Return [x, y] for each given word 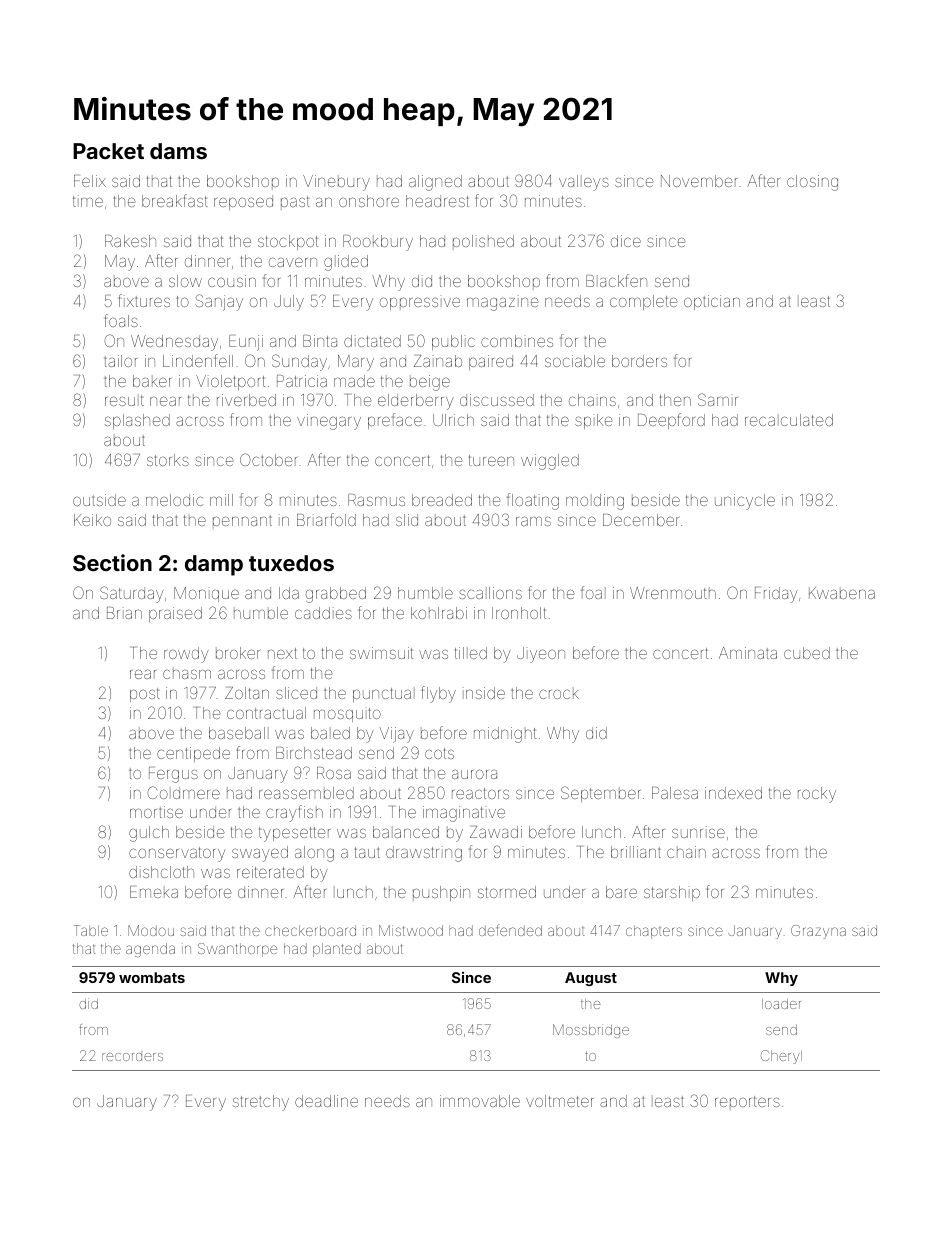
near [165, 401]
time [88, 201]
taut [367, 852]
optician [712, 302]
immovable [480, 1101]
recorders [132, 1057]
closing [812, 183]
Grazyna [818, 932]
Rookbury [378, 243]
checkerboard [310, 930]
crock [559, 693]
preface [395, 421]
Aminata [748, 653]
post [145, 695]
